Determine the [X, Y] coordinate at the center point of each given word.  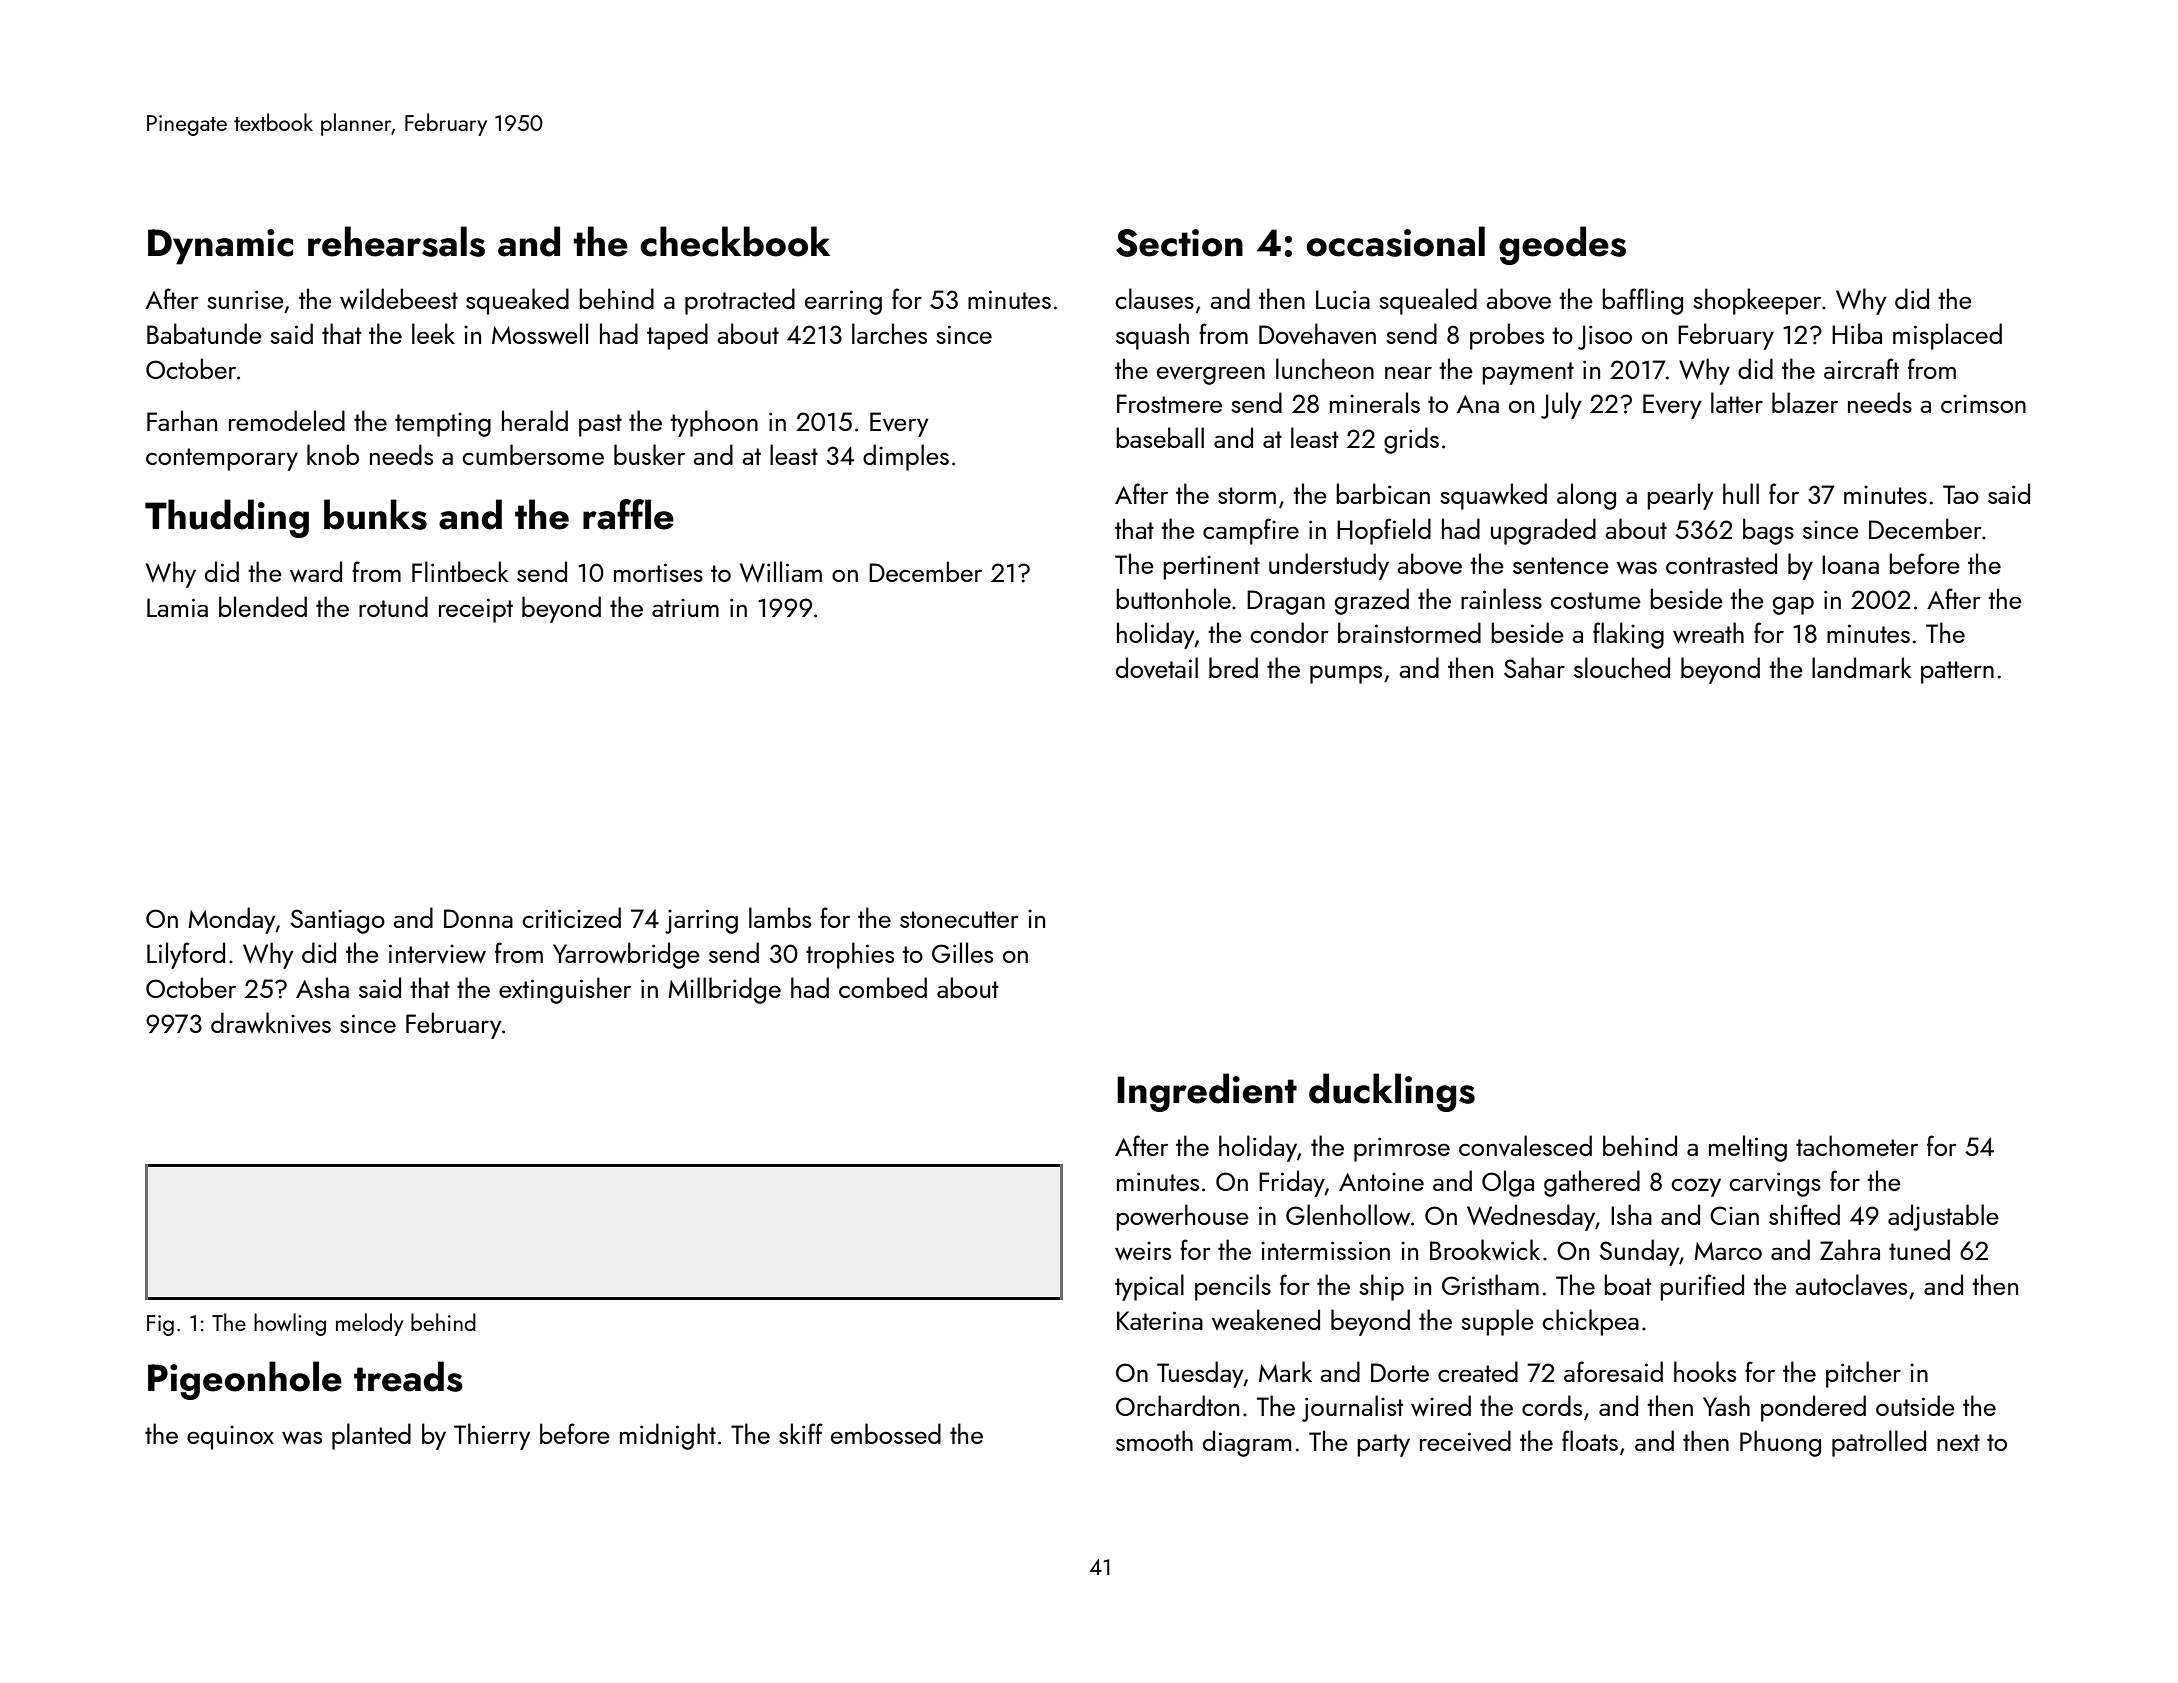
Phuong [1780, 1443]
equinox [230, 1437]
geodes [1562, 245]
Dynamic [220, 247]
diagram [1247, 1443]
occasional [1396, 241]
